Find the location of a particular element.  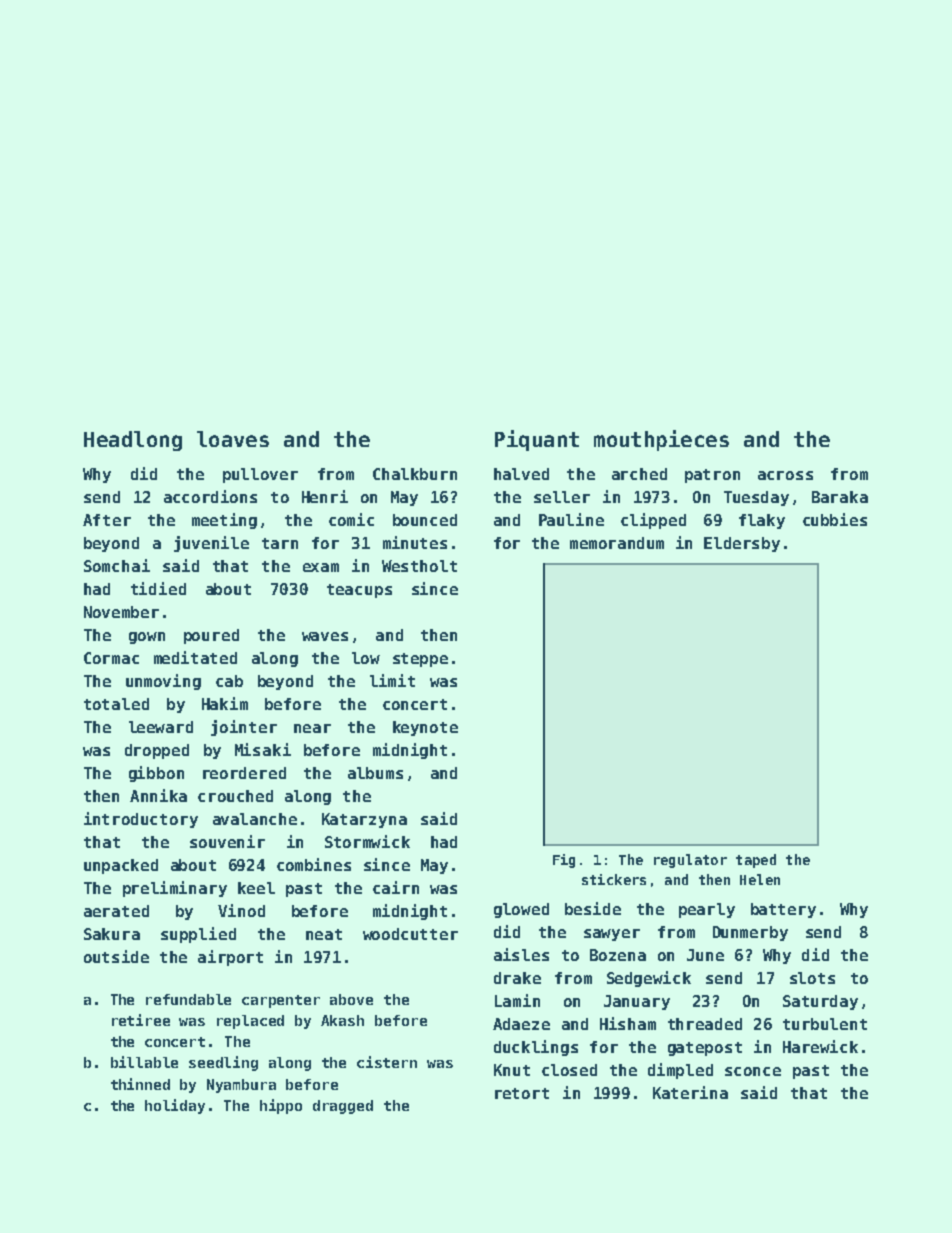

retiree is located at coordinates (141, 1020).
